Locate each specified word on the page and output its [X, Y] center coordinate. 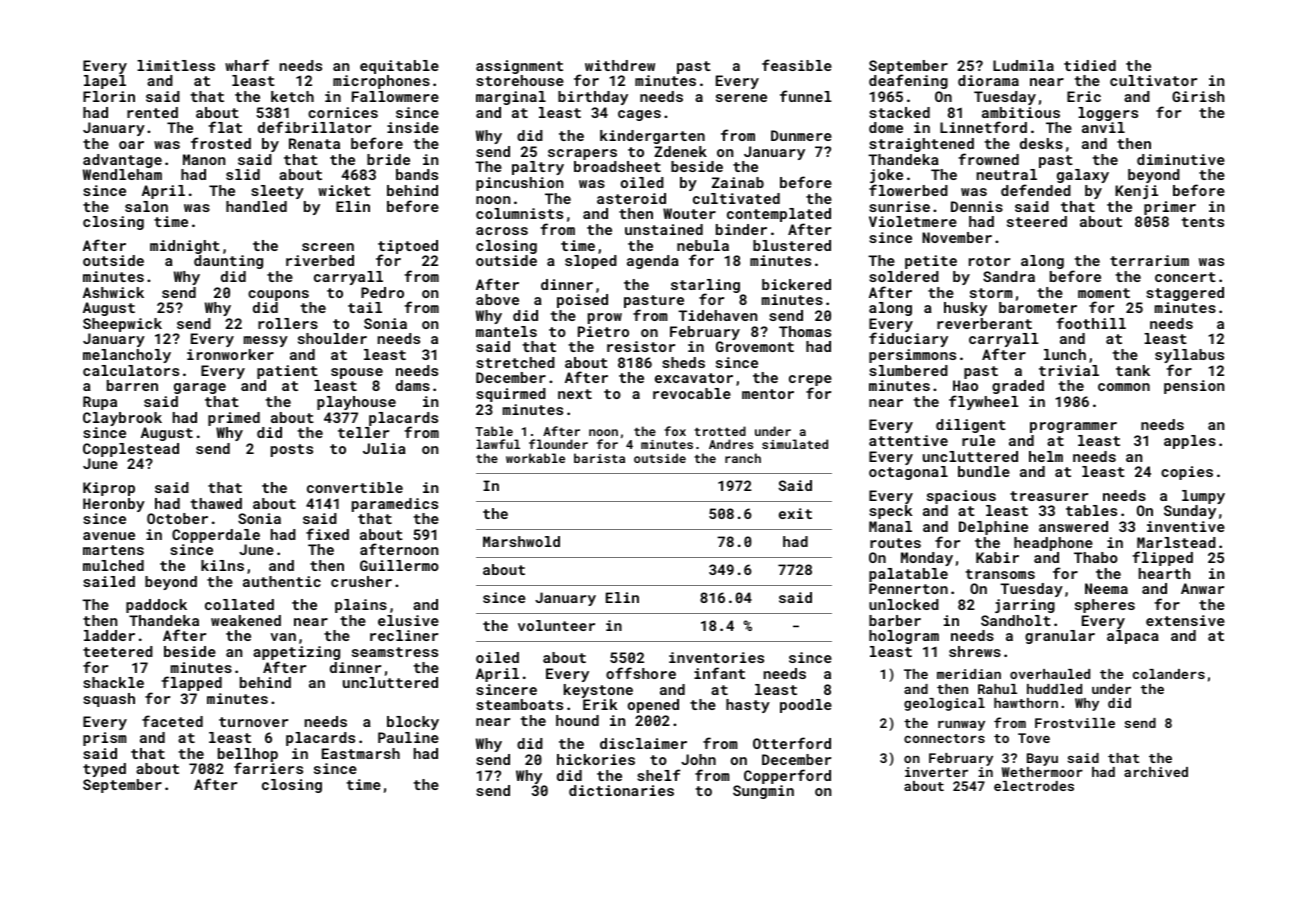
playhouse [356, 403]
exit [795, 513]
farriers [268, 768]
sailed [109, 581]
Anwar [1202, 588]
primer [1170, 208]
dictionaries [621, 790]
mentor [768, 394]
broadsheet [617, 166]
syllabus [1189, 356]
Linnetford [983, 127]
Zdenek [680, 151]
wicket [344, 190]
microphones [381, 82]
